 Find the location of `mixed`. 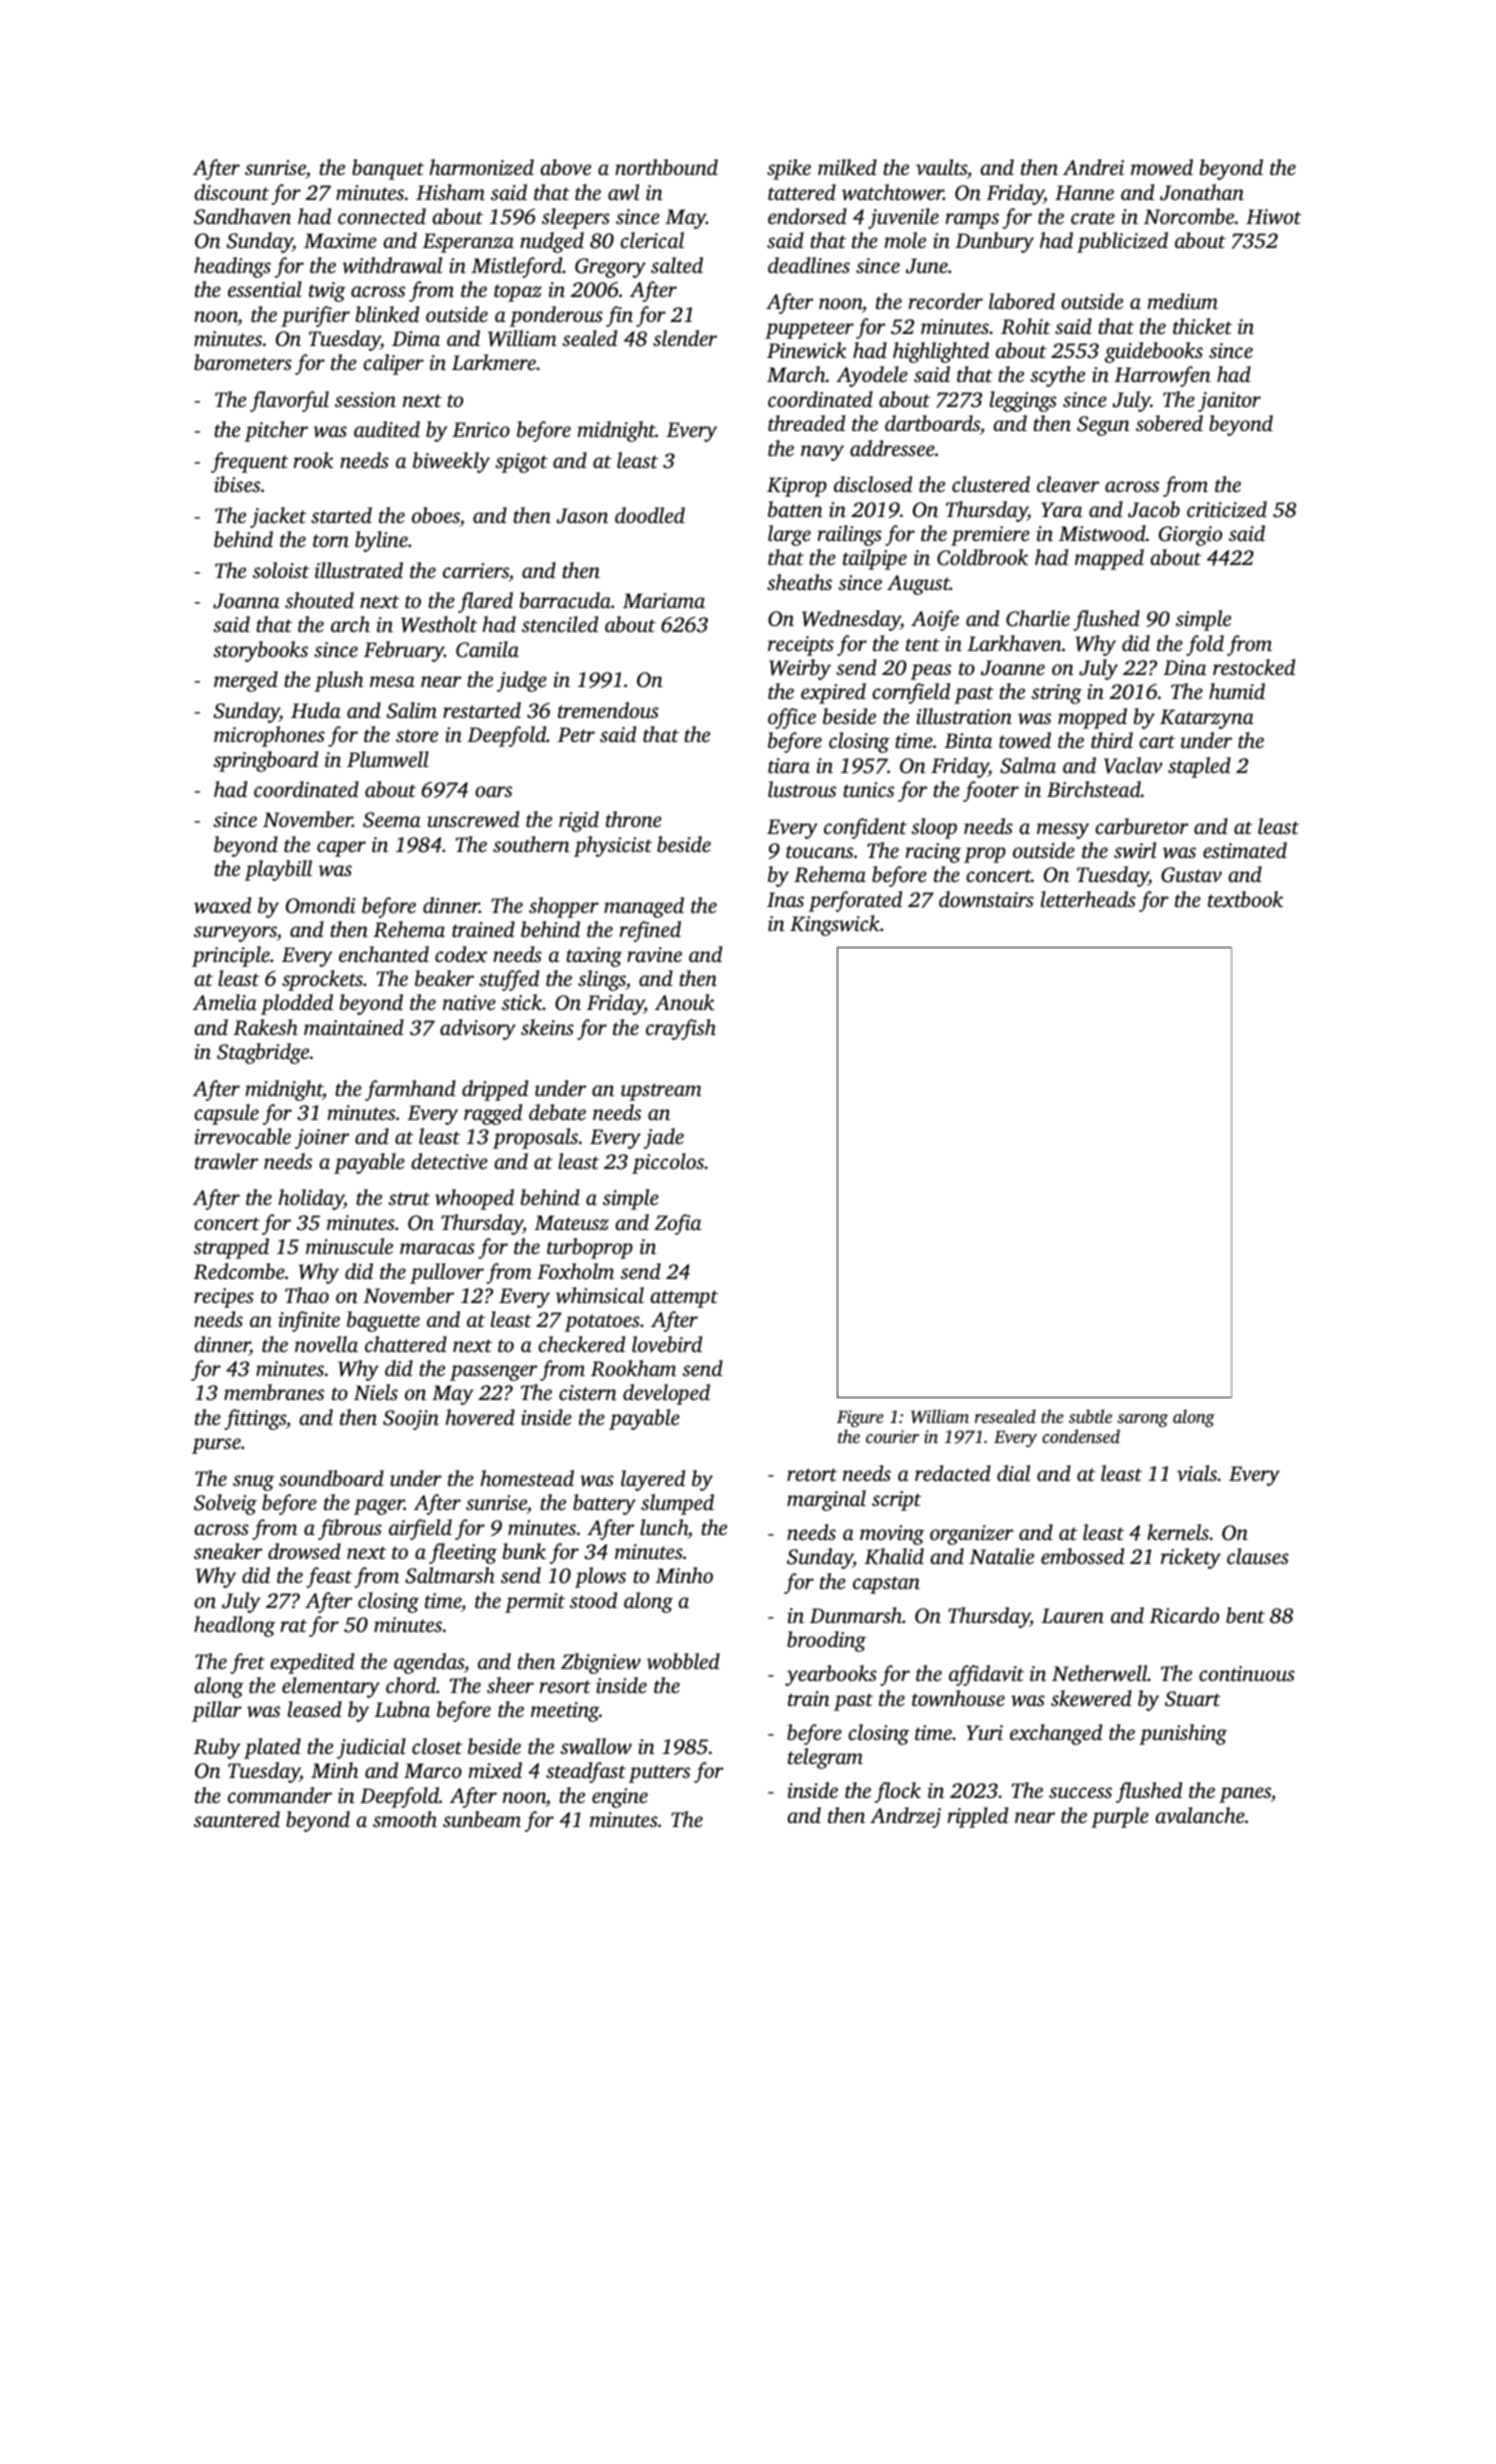

mixed is located at coordinates (495, 1770).
